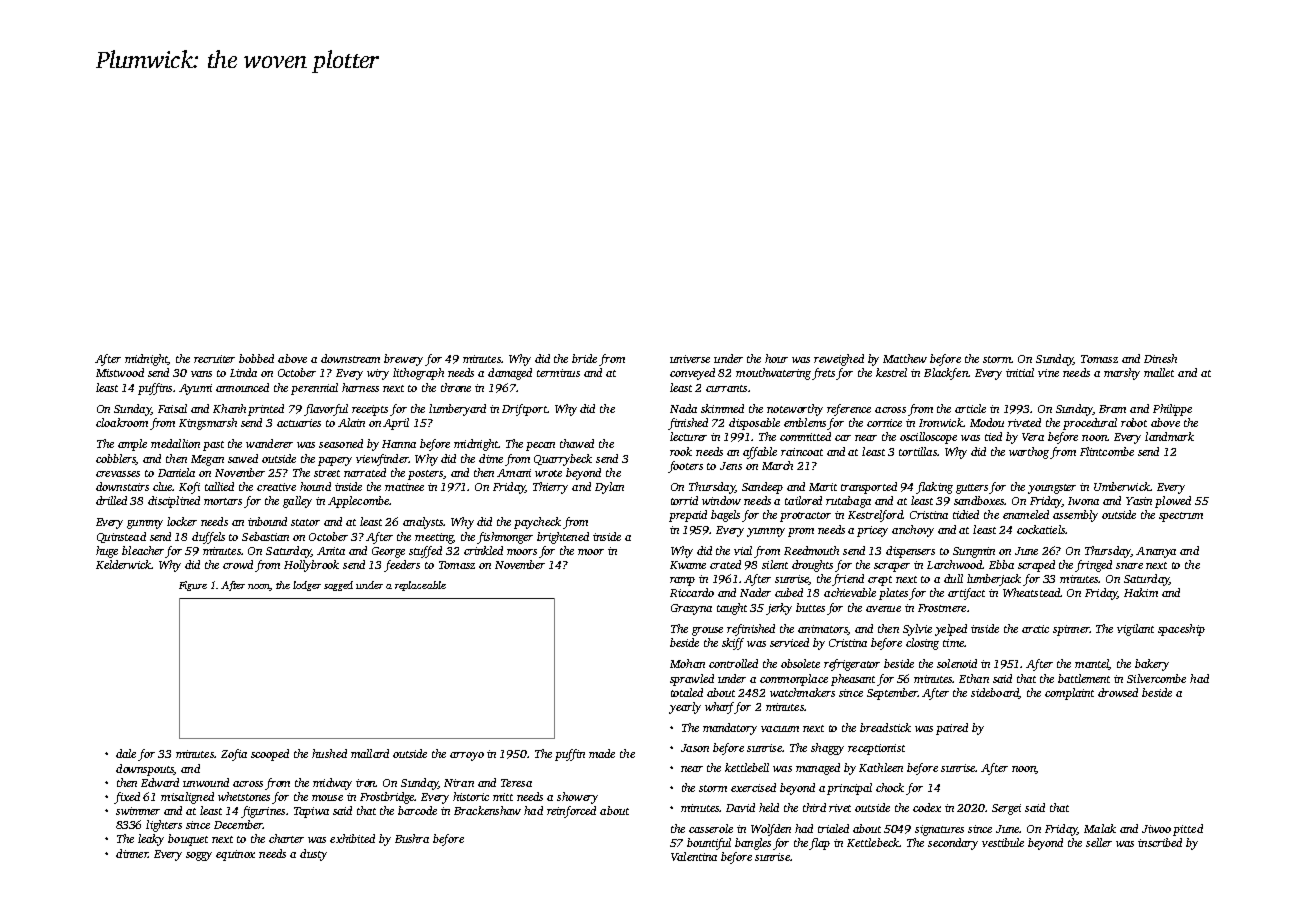 The height and width of the screenshot is (924, 1308). Describe the element at coordinates (420, 586) in the screenshot. I see `replaceable` at that location.
